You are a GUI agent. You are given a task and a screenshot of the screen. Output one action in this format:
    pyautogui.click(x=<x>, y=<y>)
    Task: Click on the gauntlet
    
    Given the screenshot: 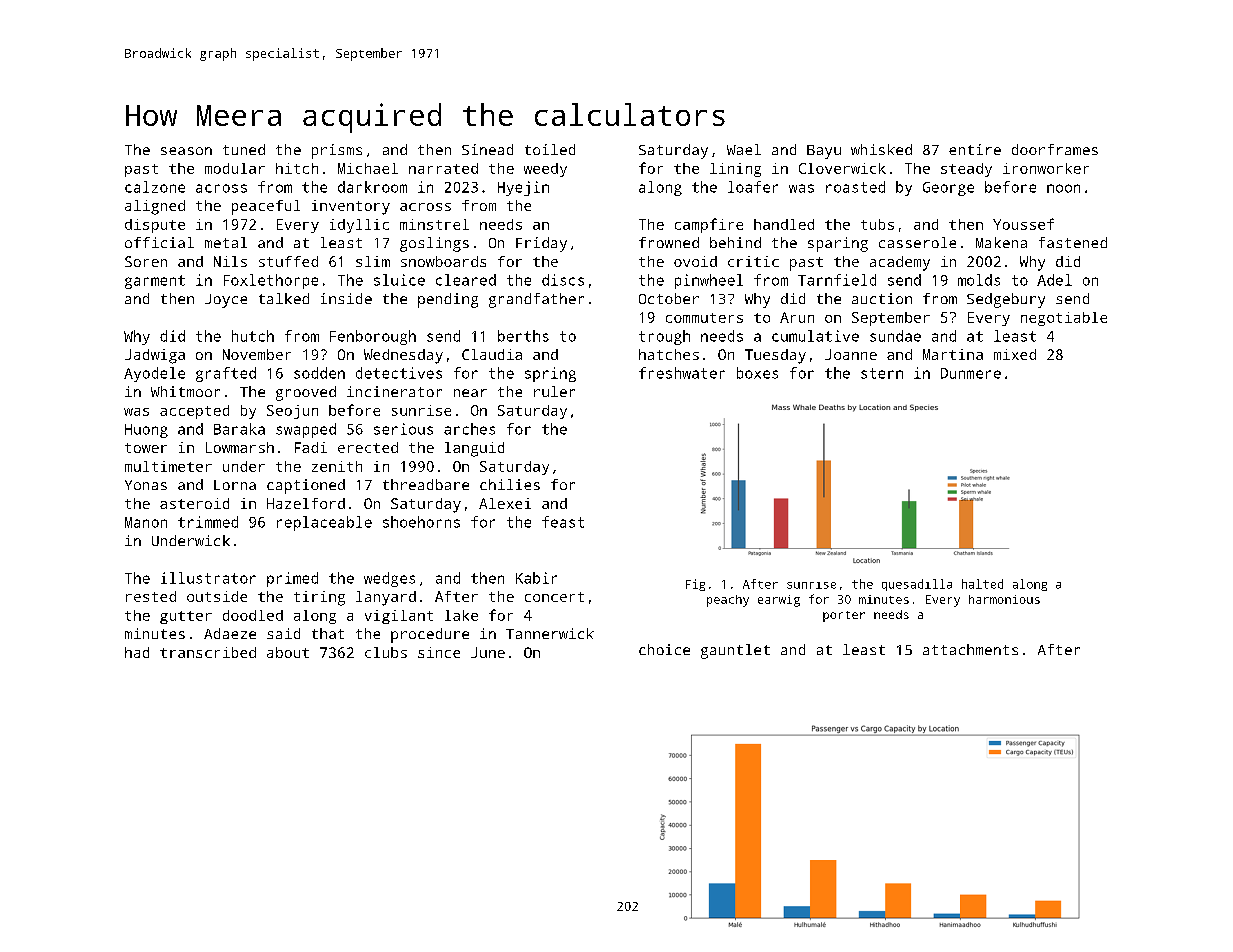 What is the action you would take?
    pyautogui.click(x=735, y=651)
